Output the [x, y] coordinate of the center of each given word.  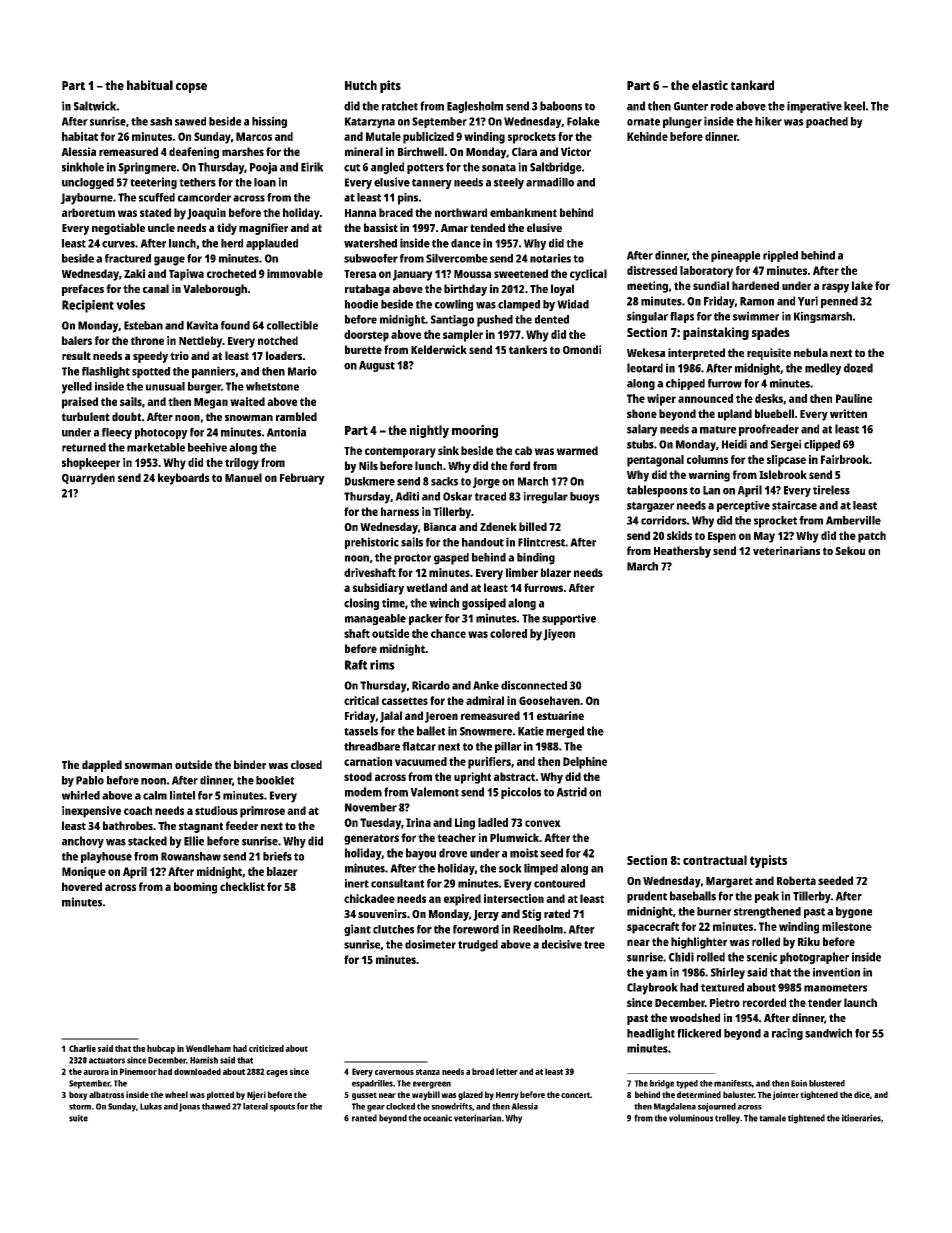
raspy [835, 288]
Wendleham [208, 1048]
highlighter [699, 943]
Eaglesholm [475, 107]
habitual [150, 85]
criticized [266, 1048]
